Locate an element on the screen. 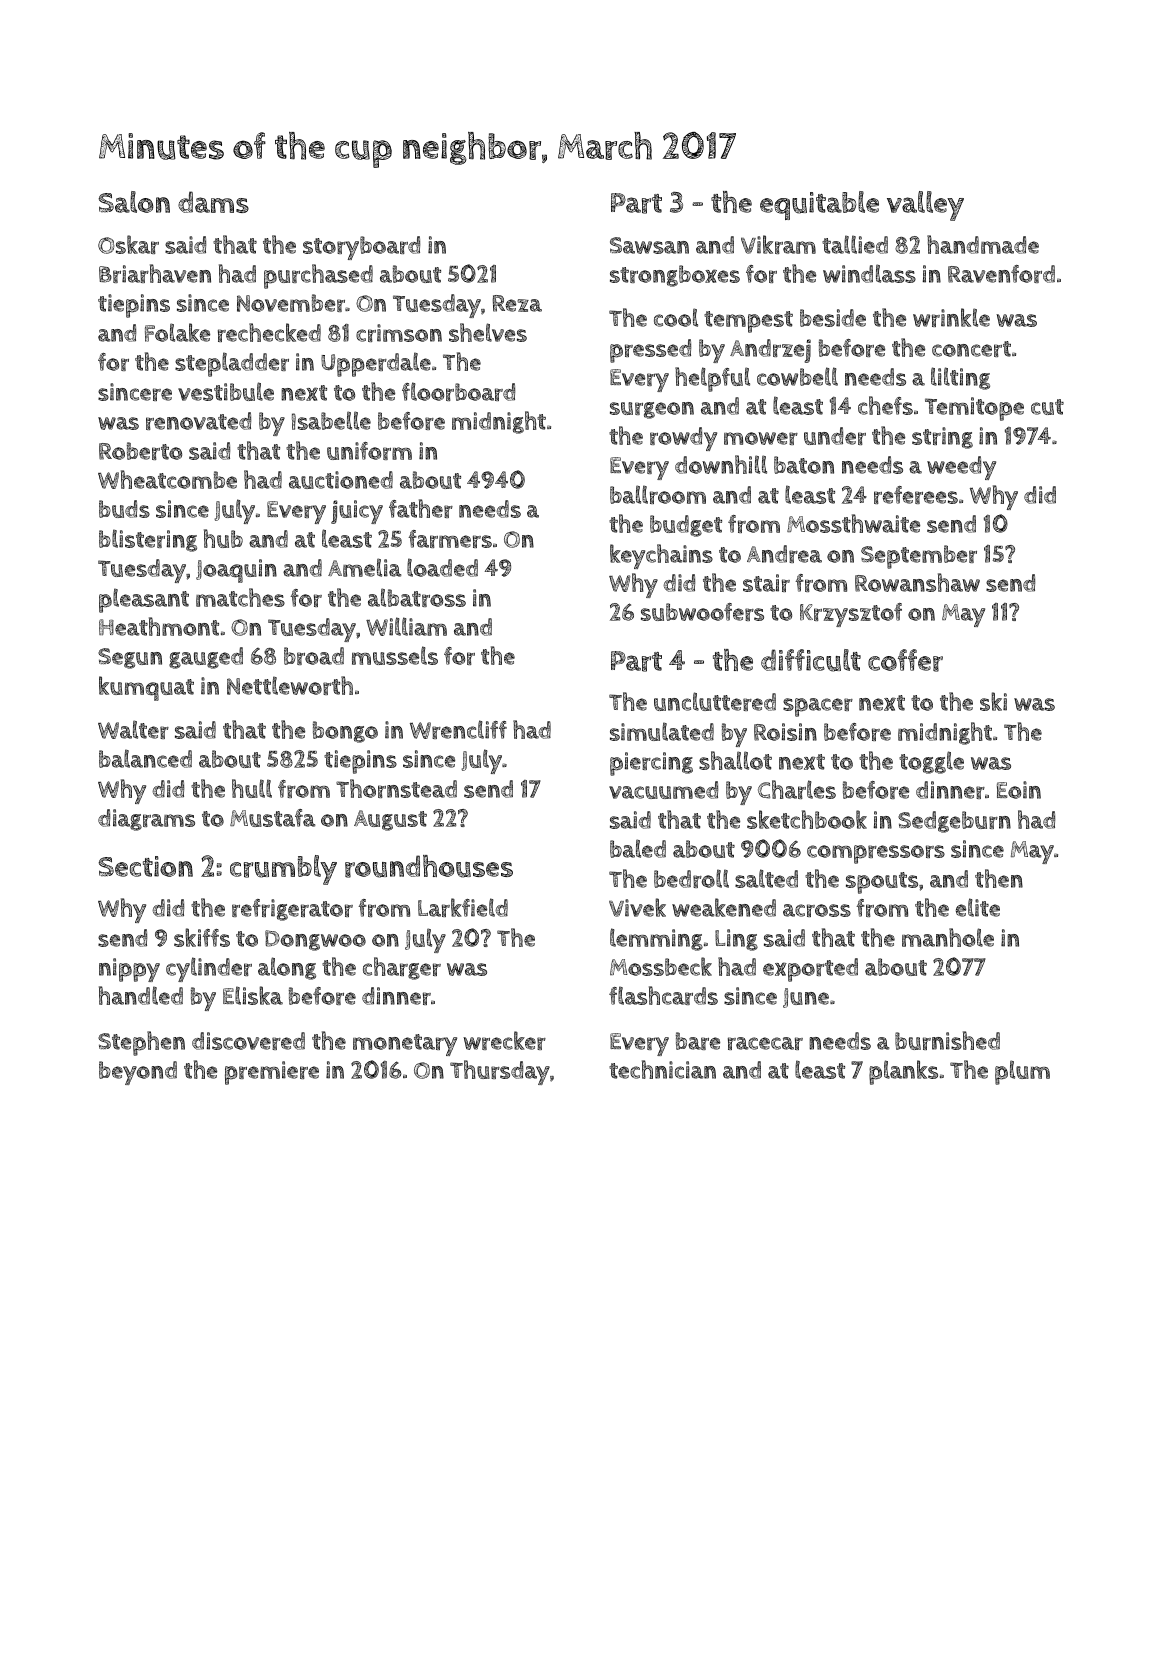 The image size is (1165, 1654). Sawsan is located at coordinates (649, 245).
